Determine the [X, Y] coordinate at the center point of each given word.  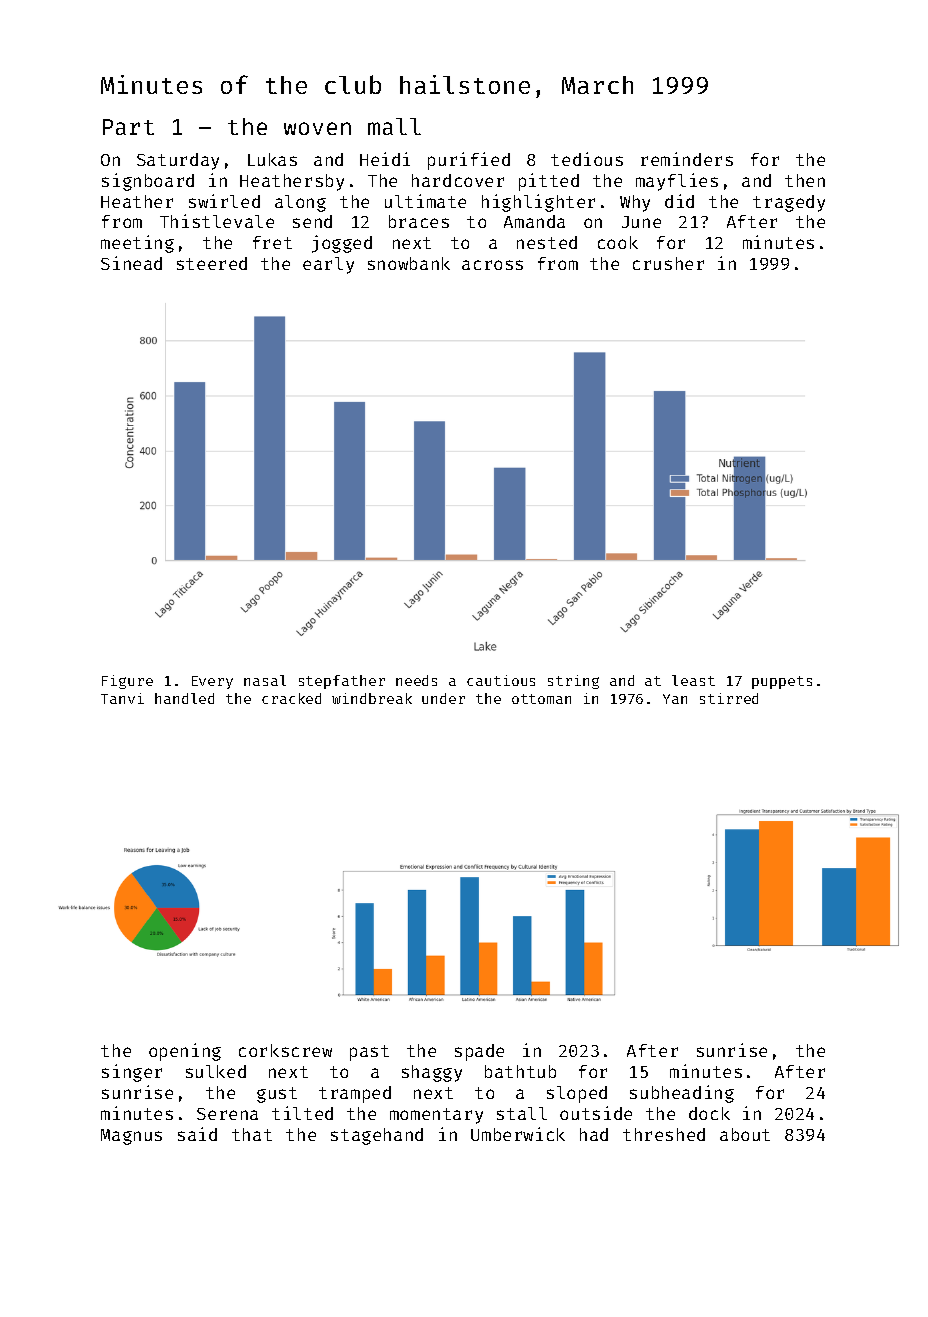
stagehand [377, 1136]
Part [128, 127]
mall [394, 126]
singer [132, 1073]
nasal [265, 680]
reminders [687, 159]
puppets [782, 682]
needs [416, 680]
